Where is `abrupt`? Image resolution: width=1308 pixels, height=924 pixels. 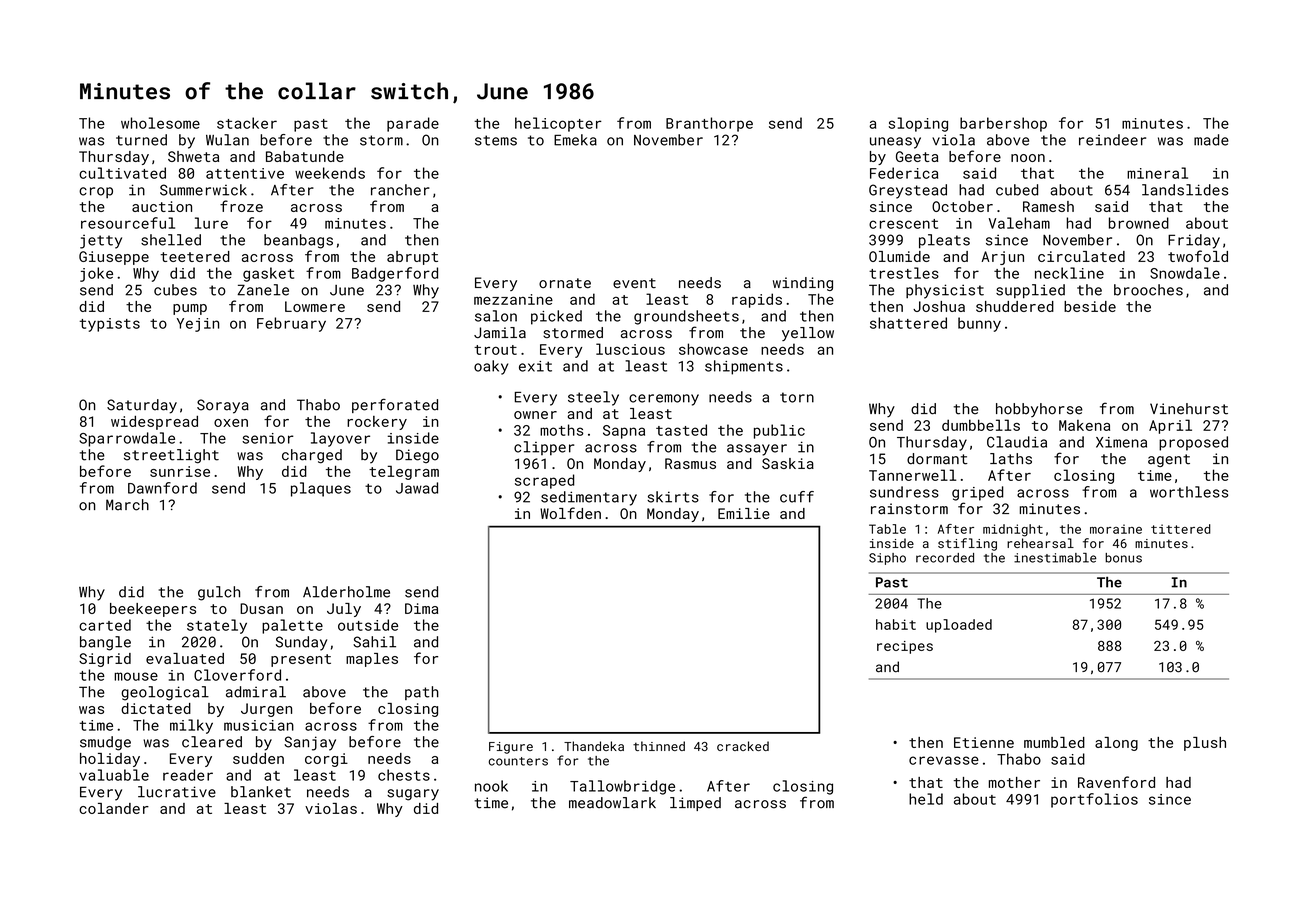
abrupt is located at coordinates (412, 258).
